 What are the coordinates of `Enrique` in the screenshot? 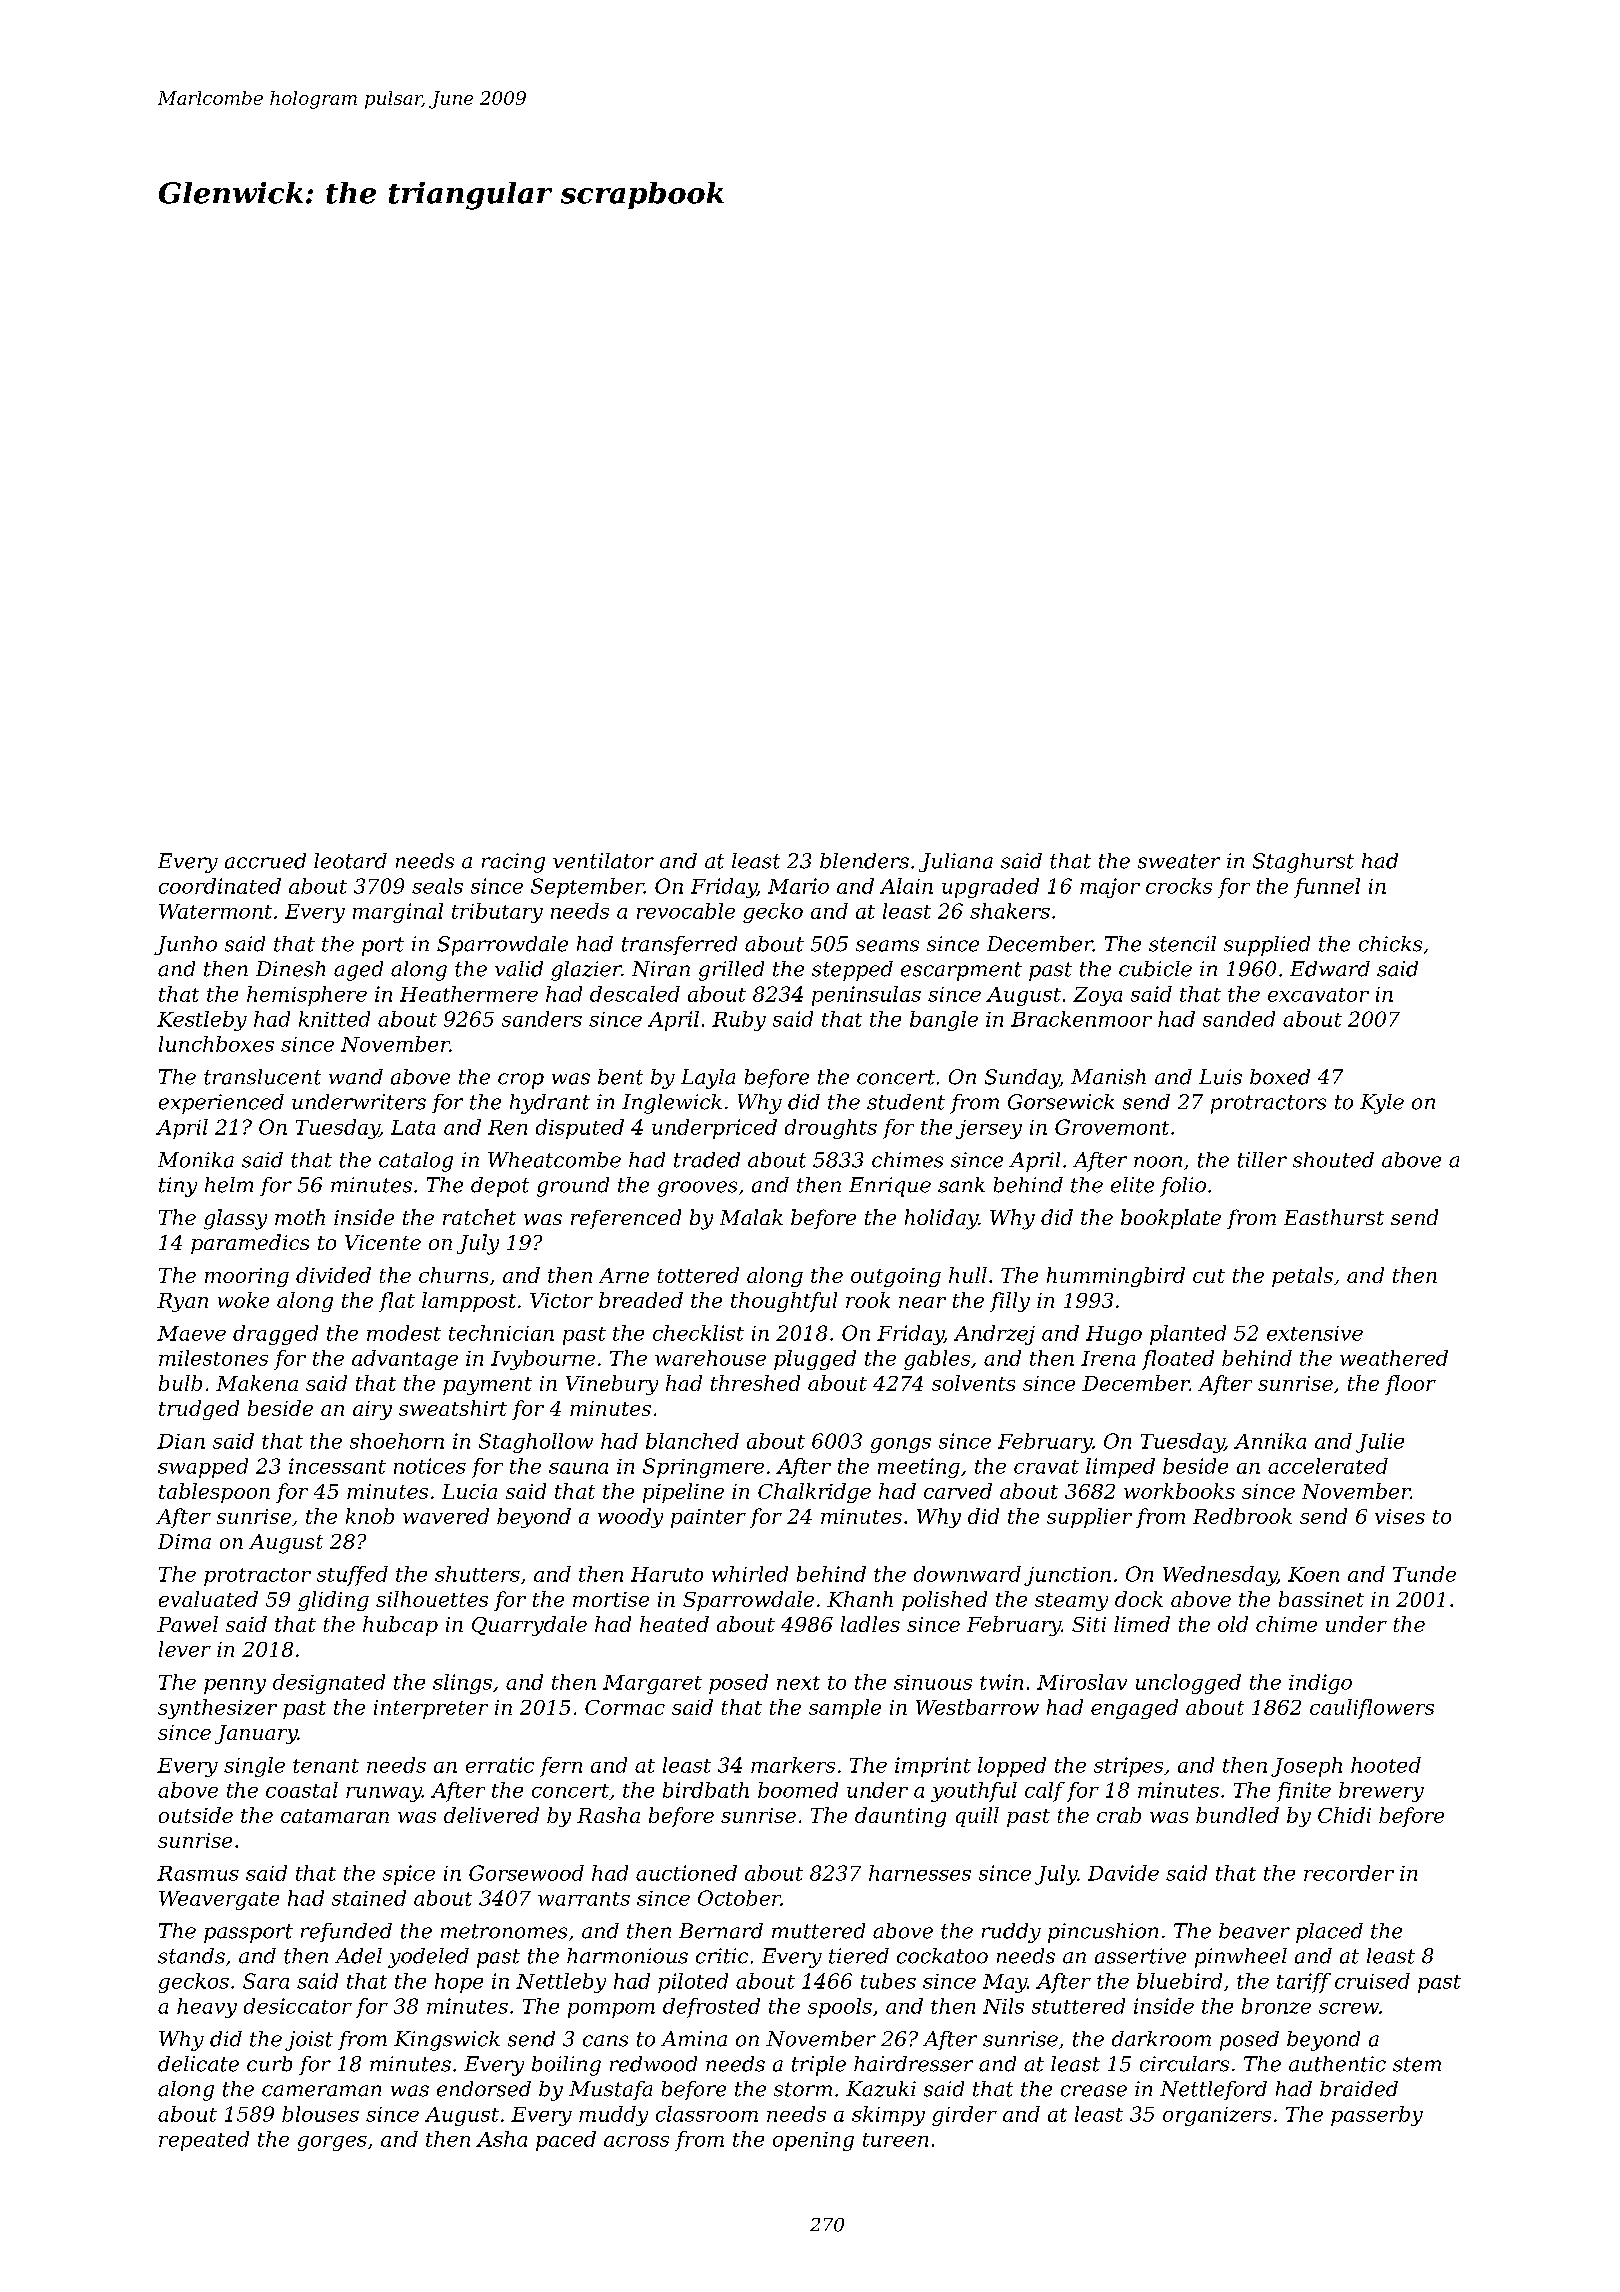 It's located at (890, 1187).
